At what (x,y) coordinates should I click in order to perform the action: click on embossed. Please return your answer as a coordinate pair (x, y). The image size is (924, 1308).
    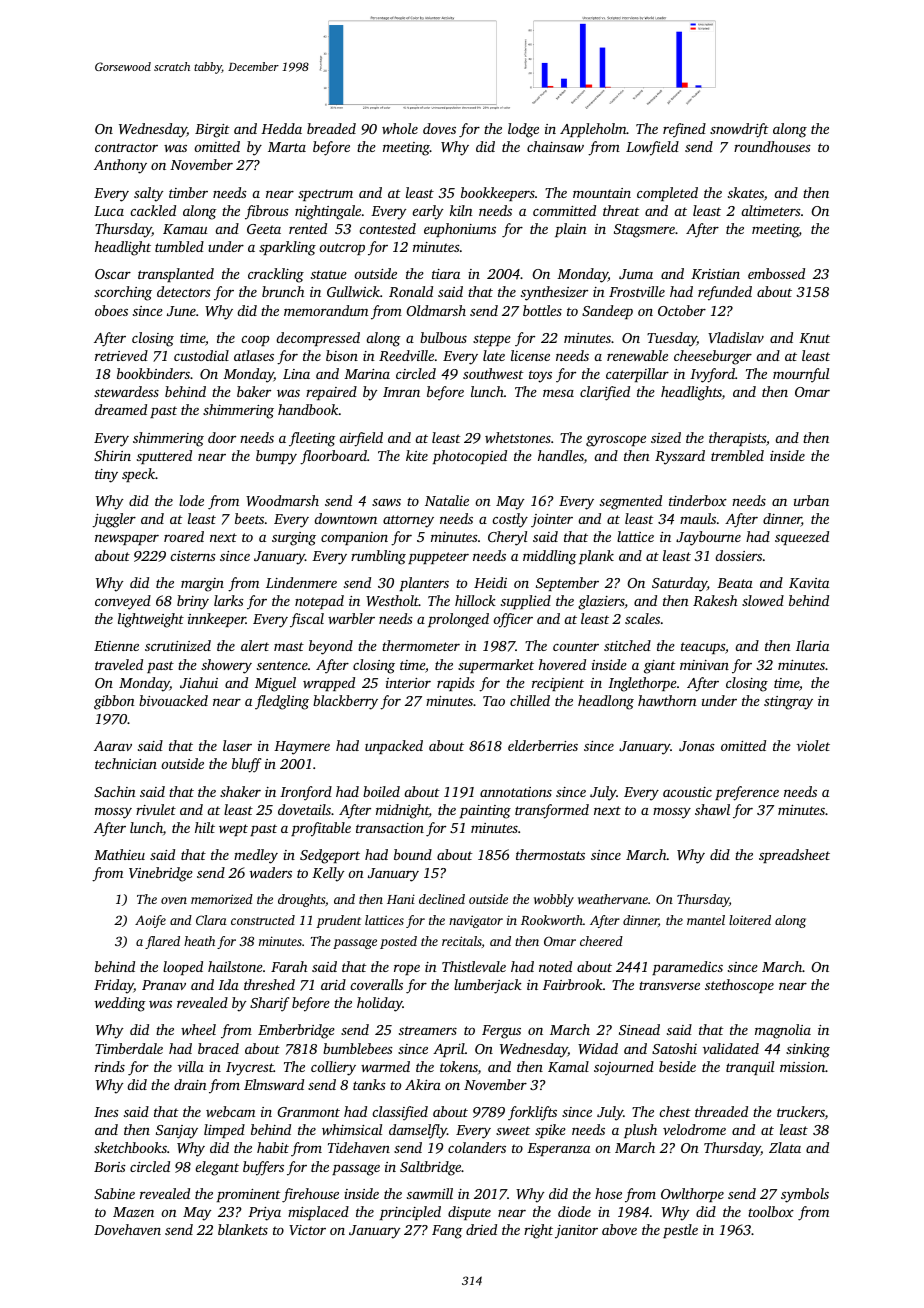
    Looking at the image, I should click on (776, 273).
